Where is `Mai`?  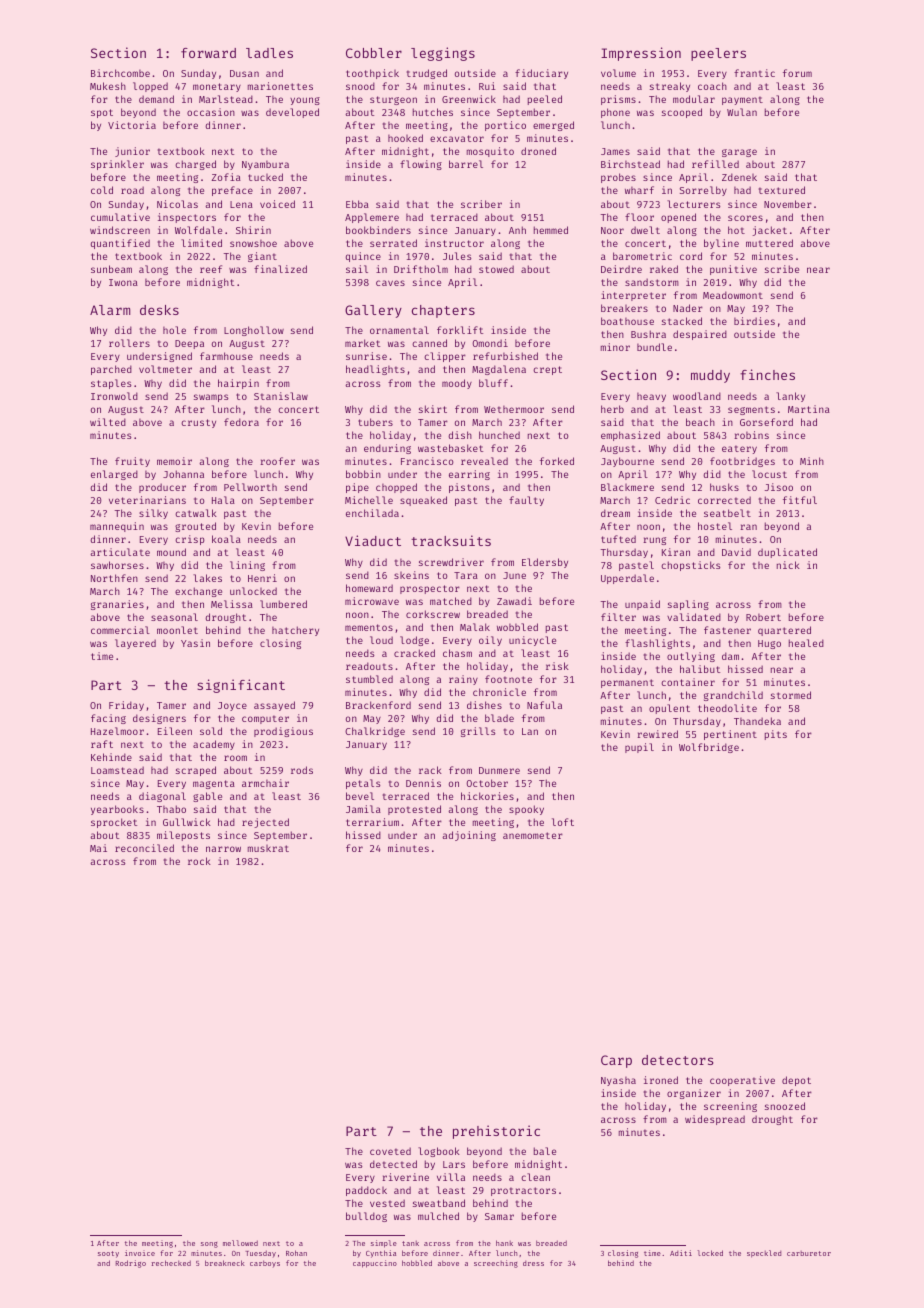
Mai is located at coordinates (98, 848).
